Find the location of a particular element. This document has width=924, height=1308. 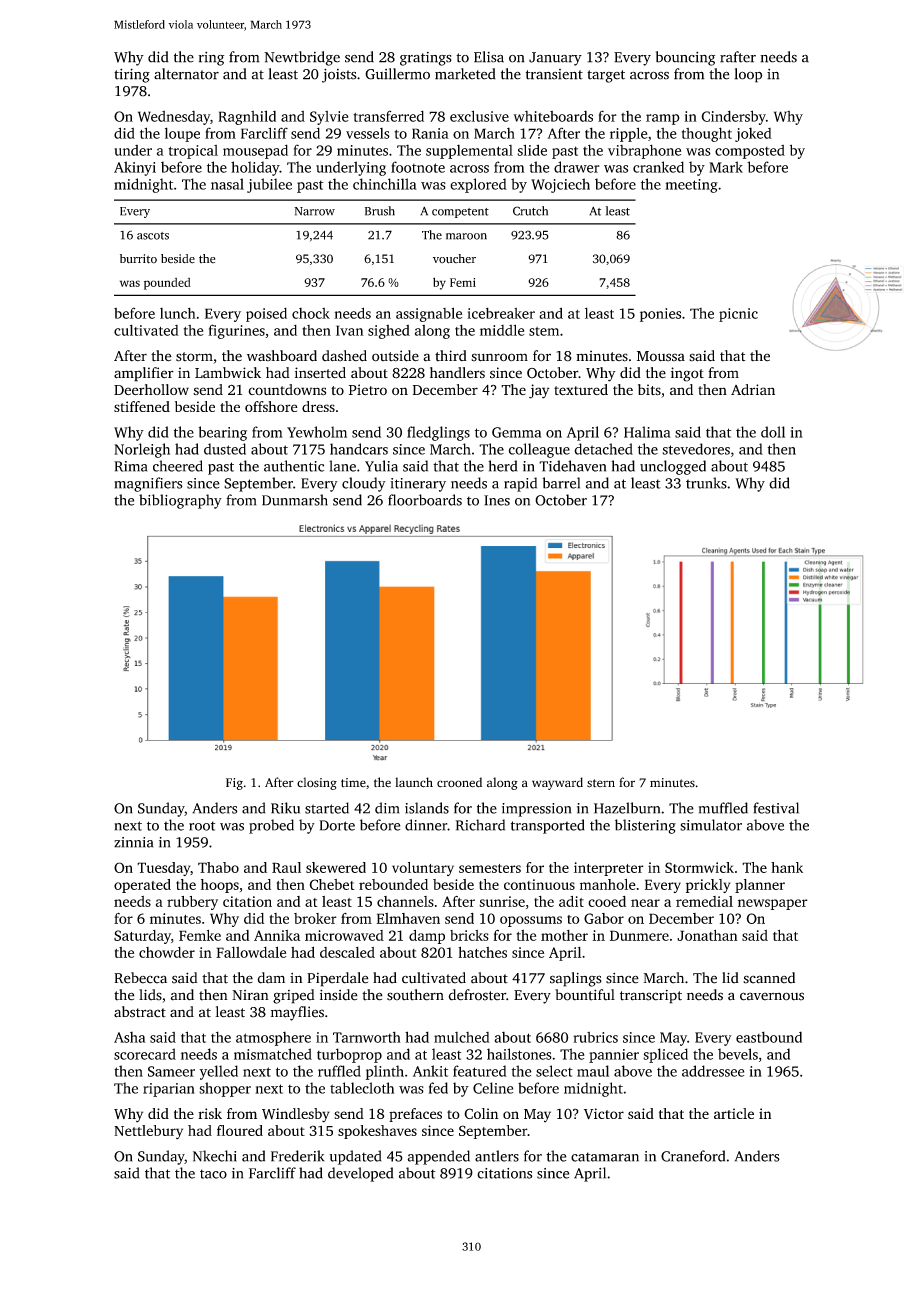

holiday is located at coordinates (255, 168).
